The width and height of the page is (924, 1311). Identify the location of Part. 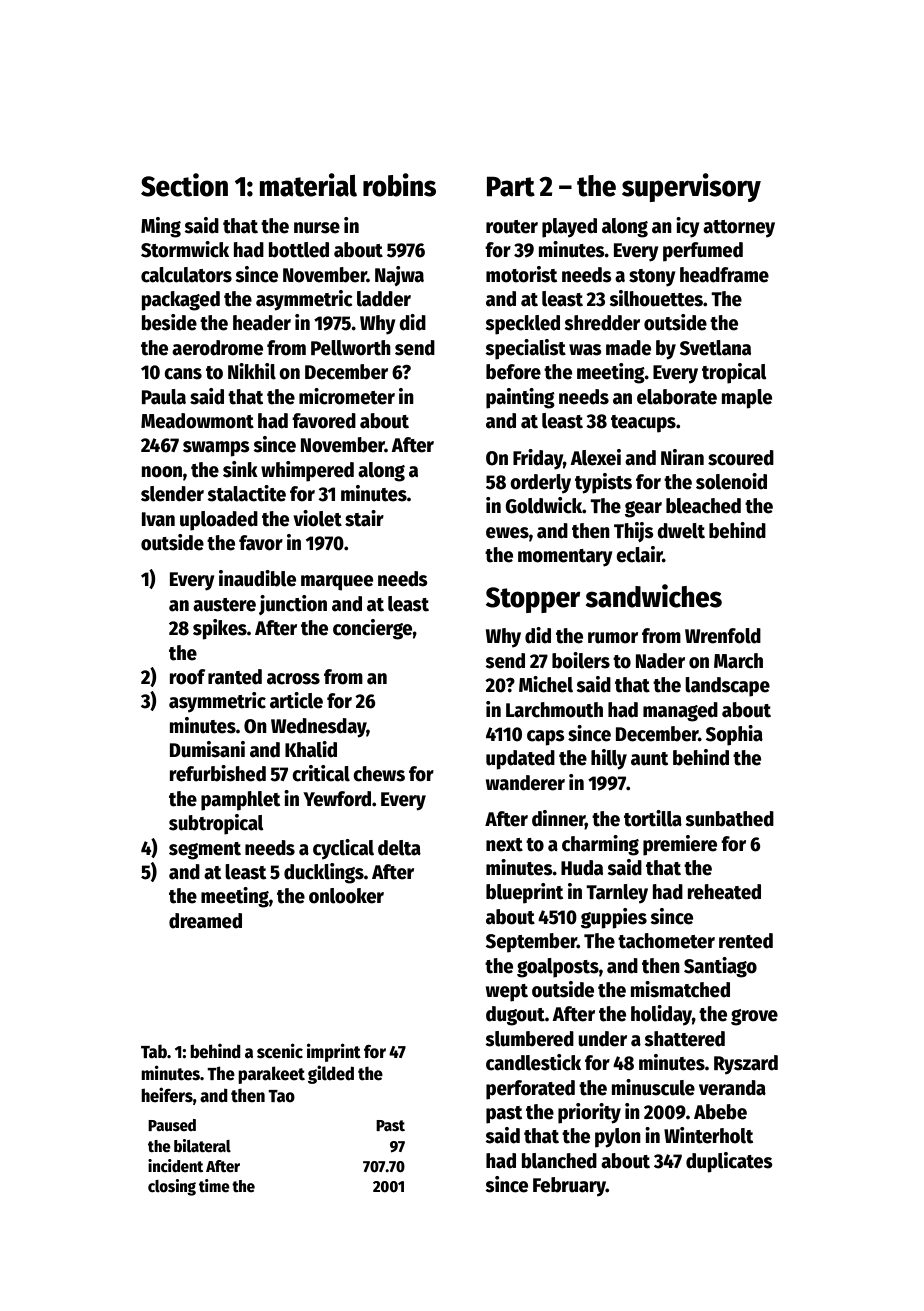
(511, 186).
